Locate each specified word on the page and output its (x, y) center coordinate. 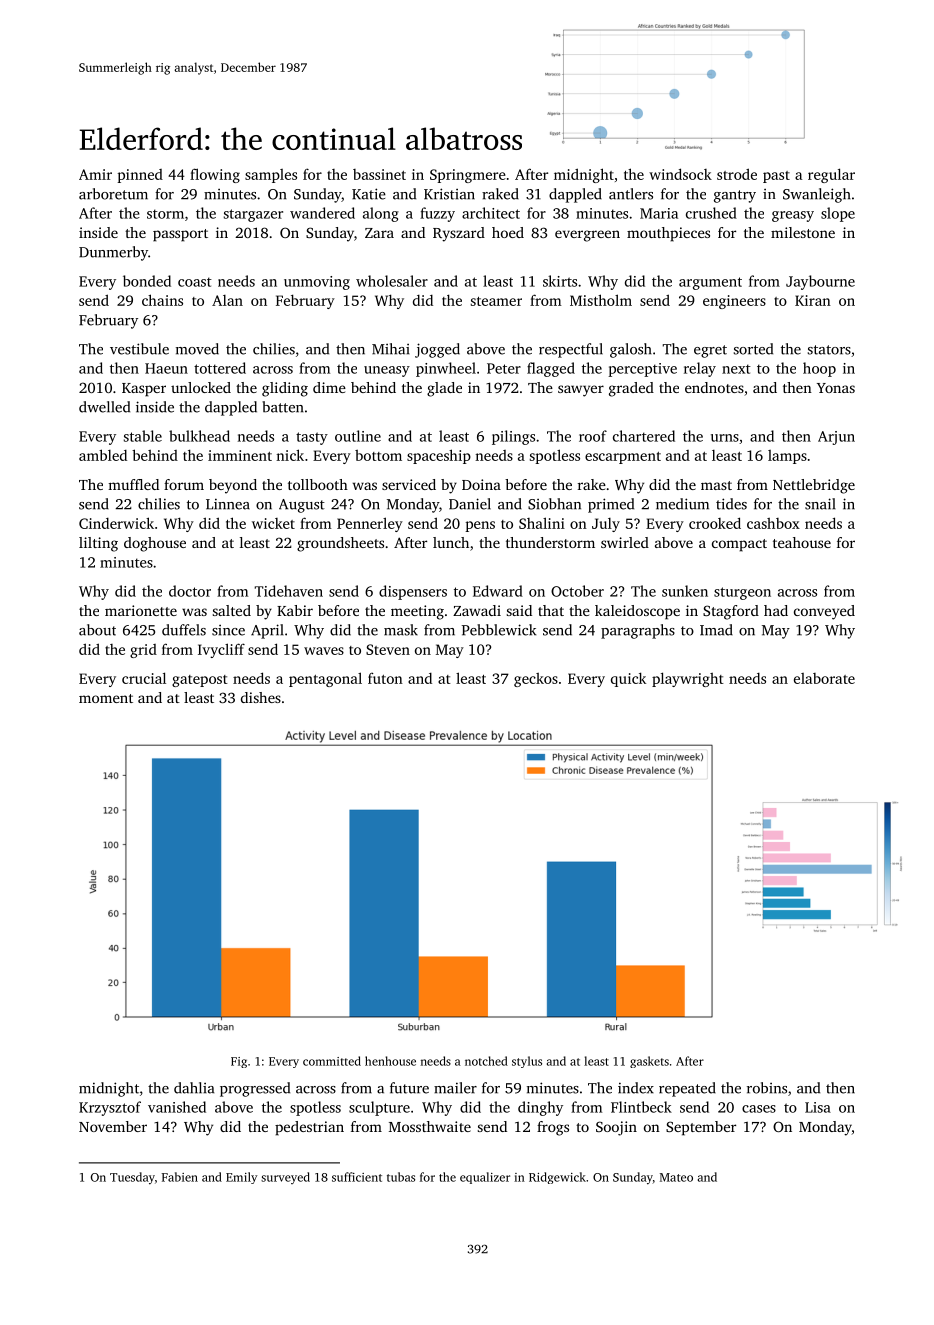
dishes (261, 697)
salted (232, 610)
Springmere (468, 176)
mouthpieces (668, 234)
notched (486, 1061)
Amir (95, 174)
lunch (451, 542)
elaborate (824, 678)
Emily (241, 1178)
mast (716, 485)
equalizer (485, 1178)
